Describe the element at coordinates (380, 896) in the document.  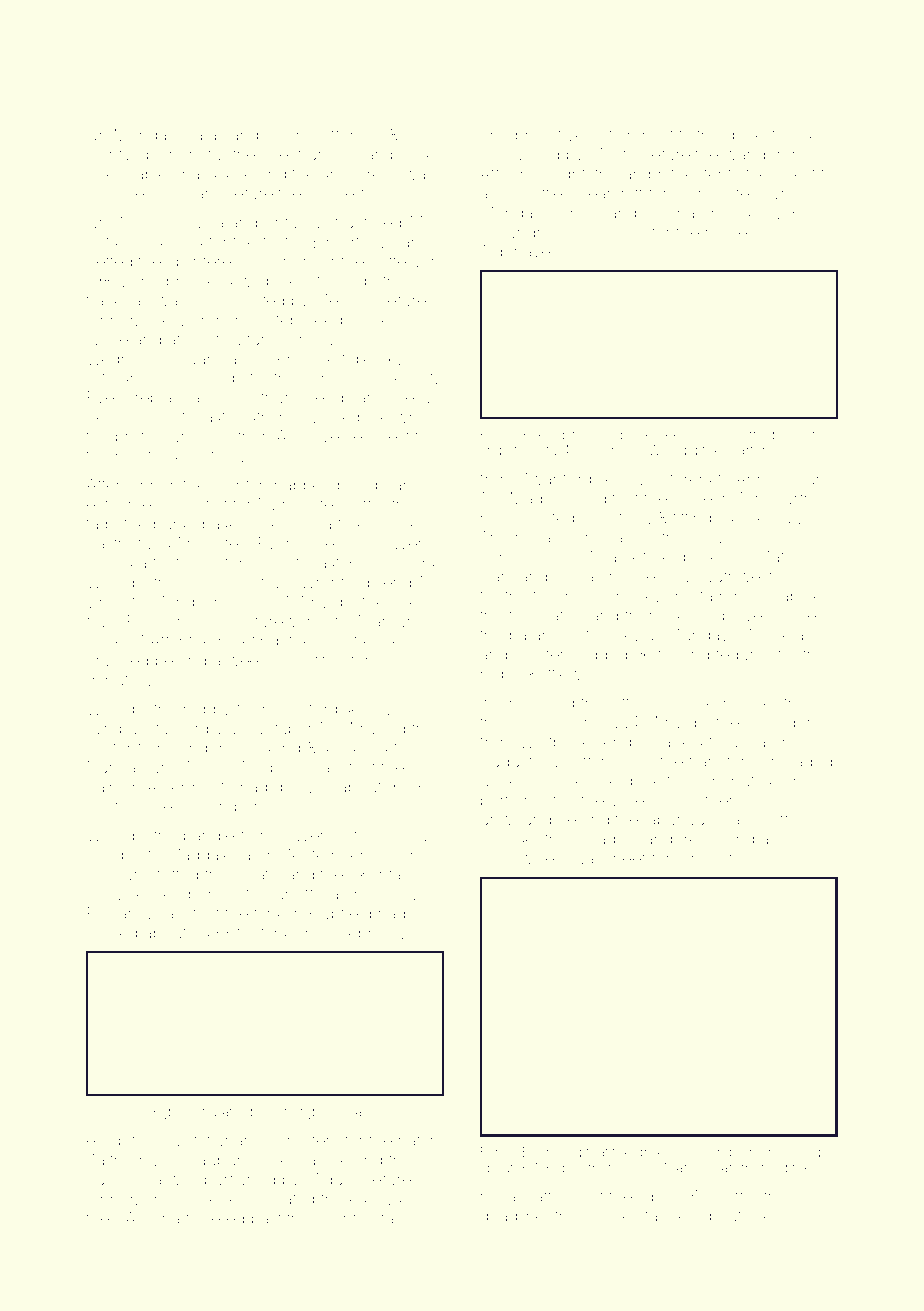
I see `mooring` at that location.
